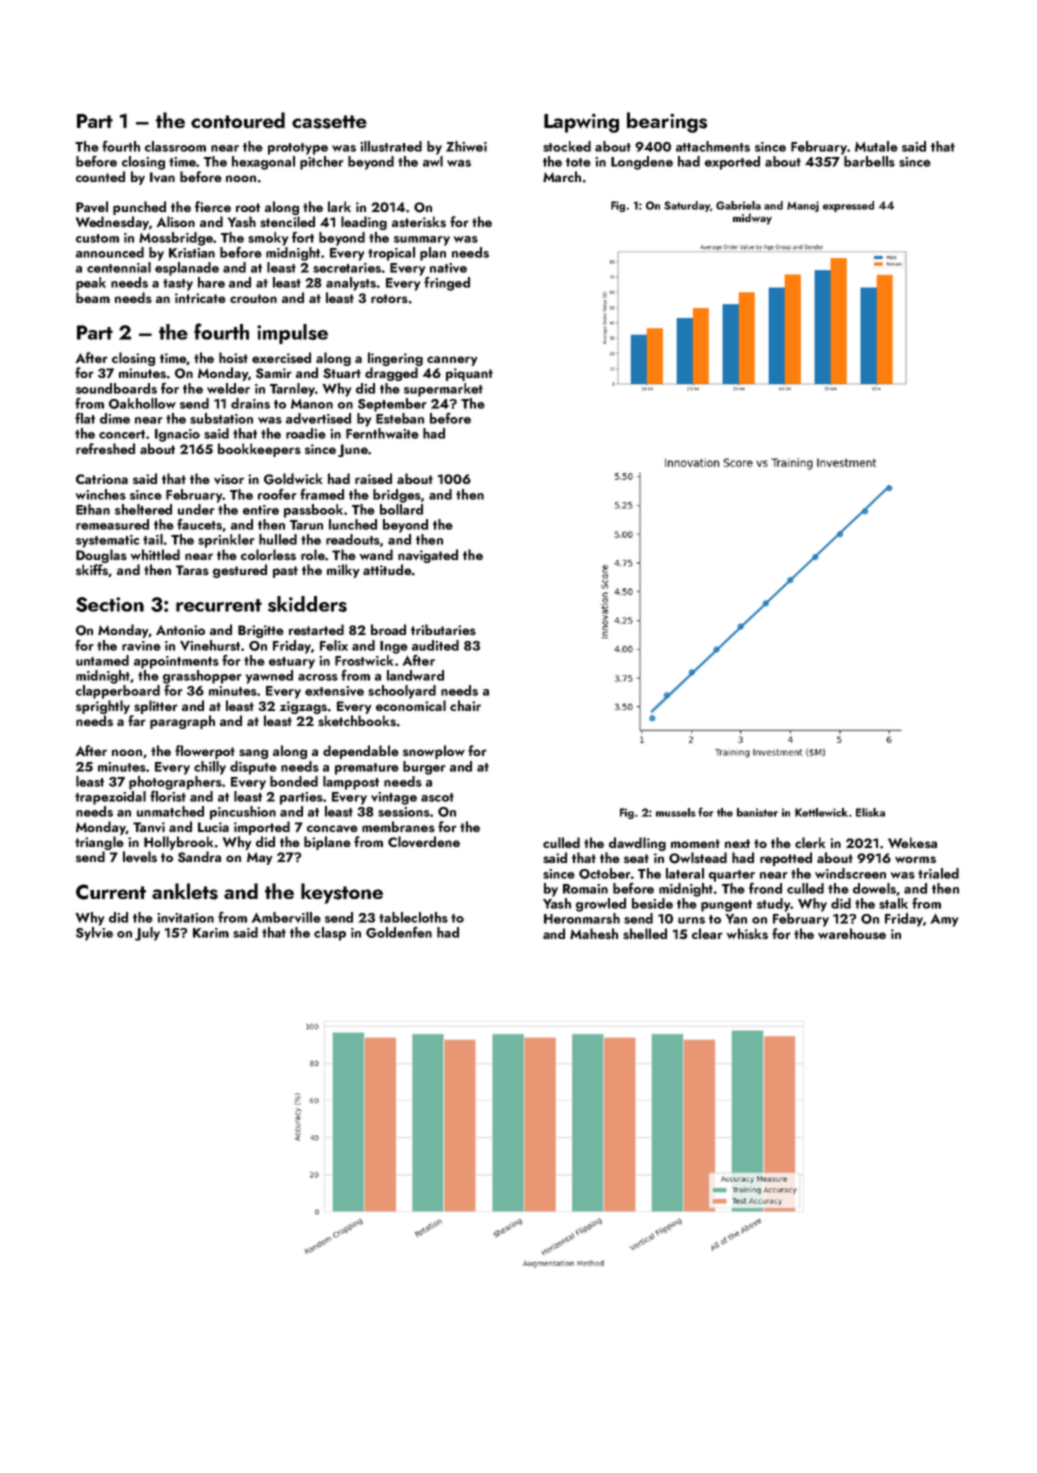  Describe the element at coordinates (869, 161) in the document. I see `barbells` at that location.
